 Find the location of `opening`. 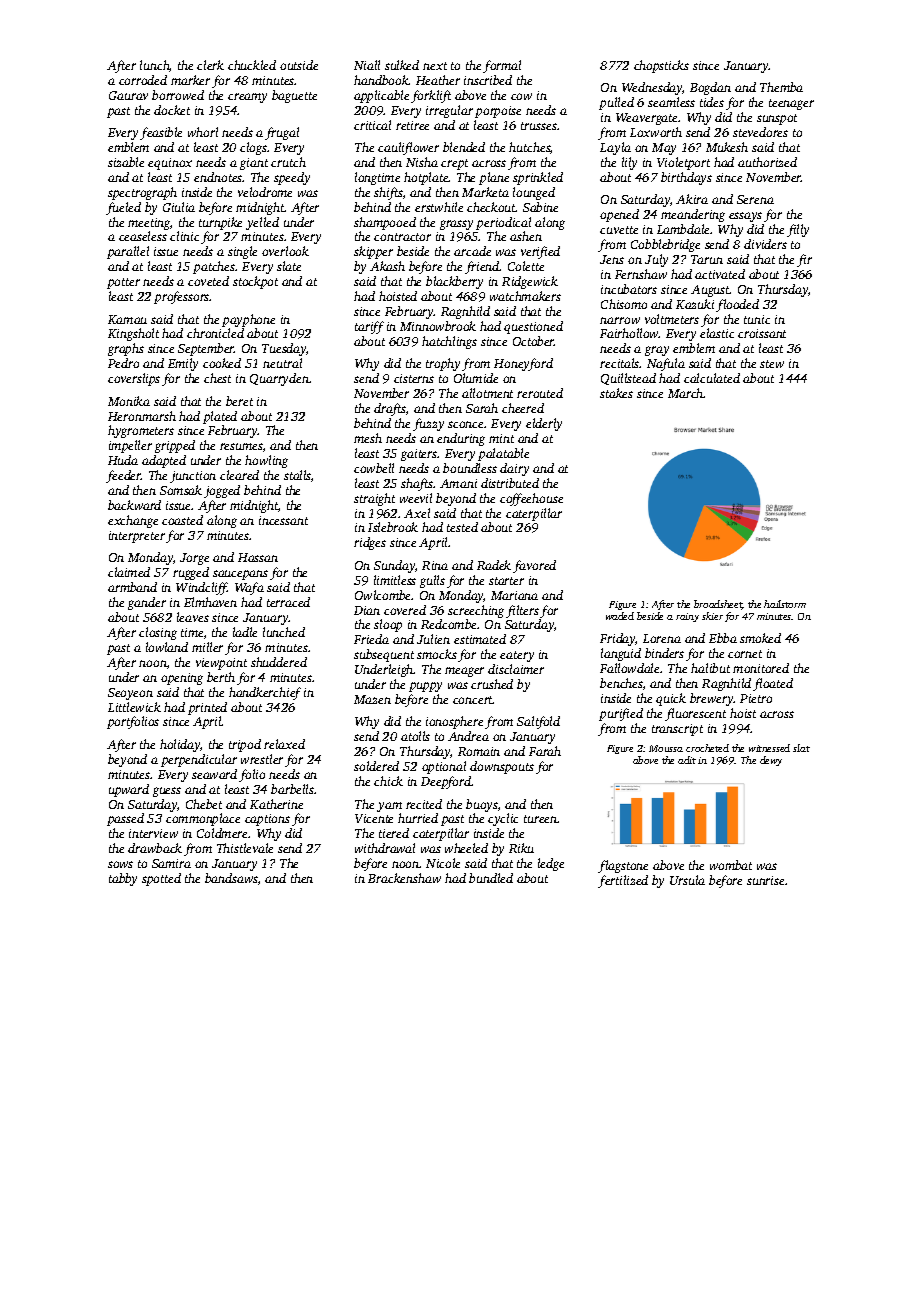

opening is located at coordinates (182, 679).
